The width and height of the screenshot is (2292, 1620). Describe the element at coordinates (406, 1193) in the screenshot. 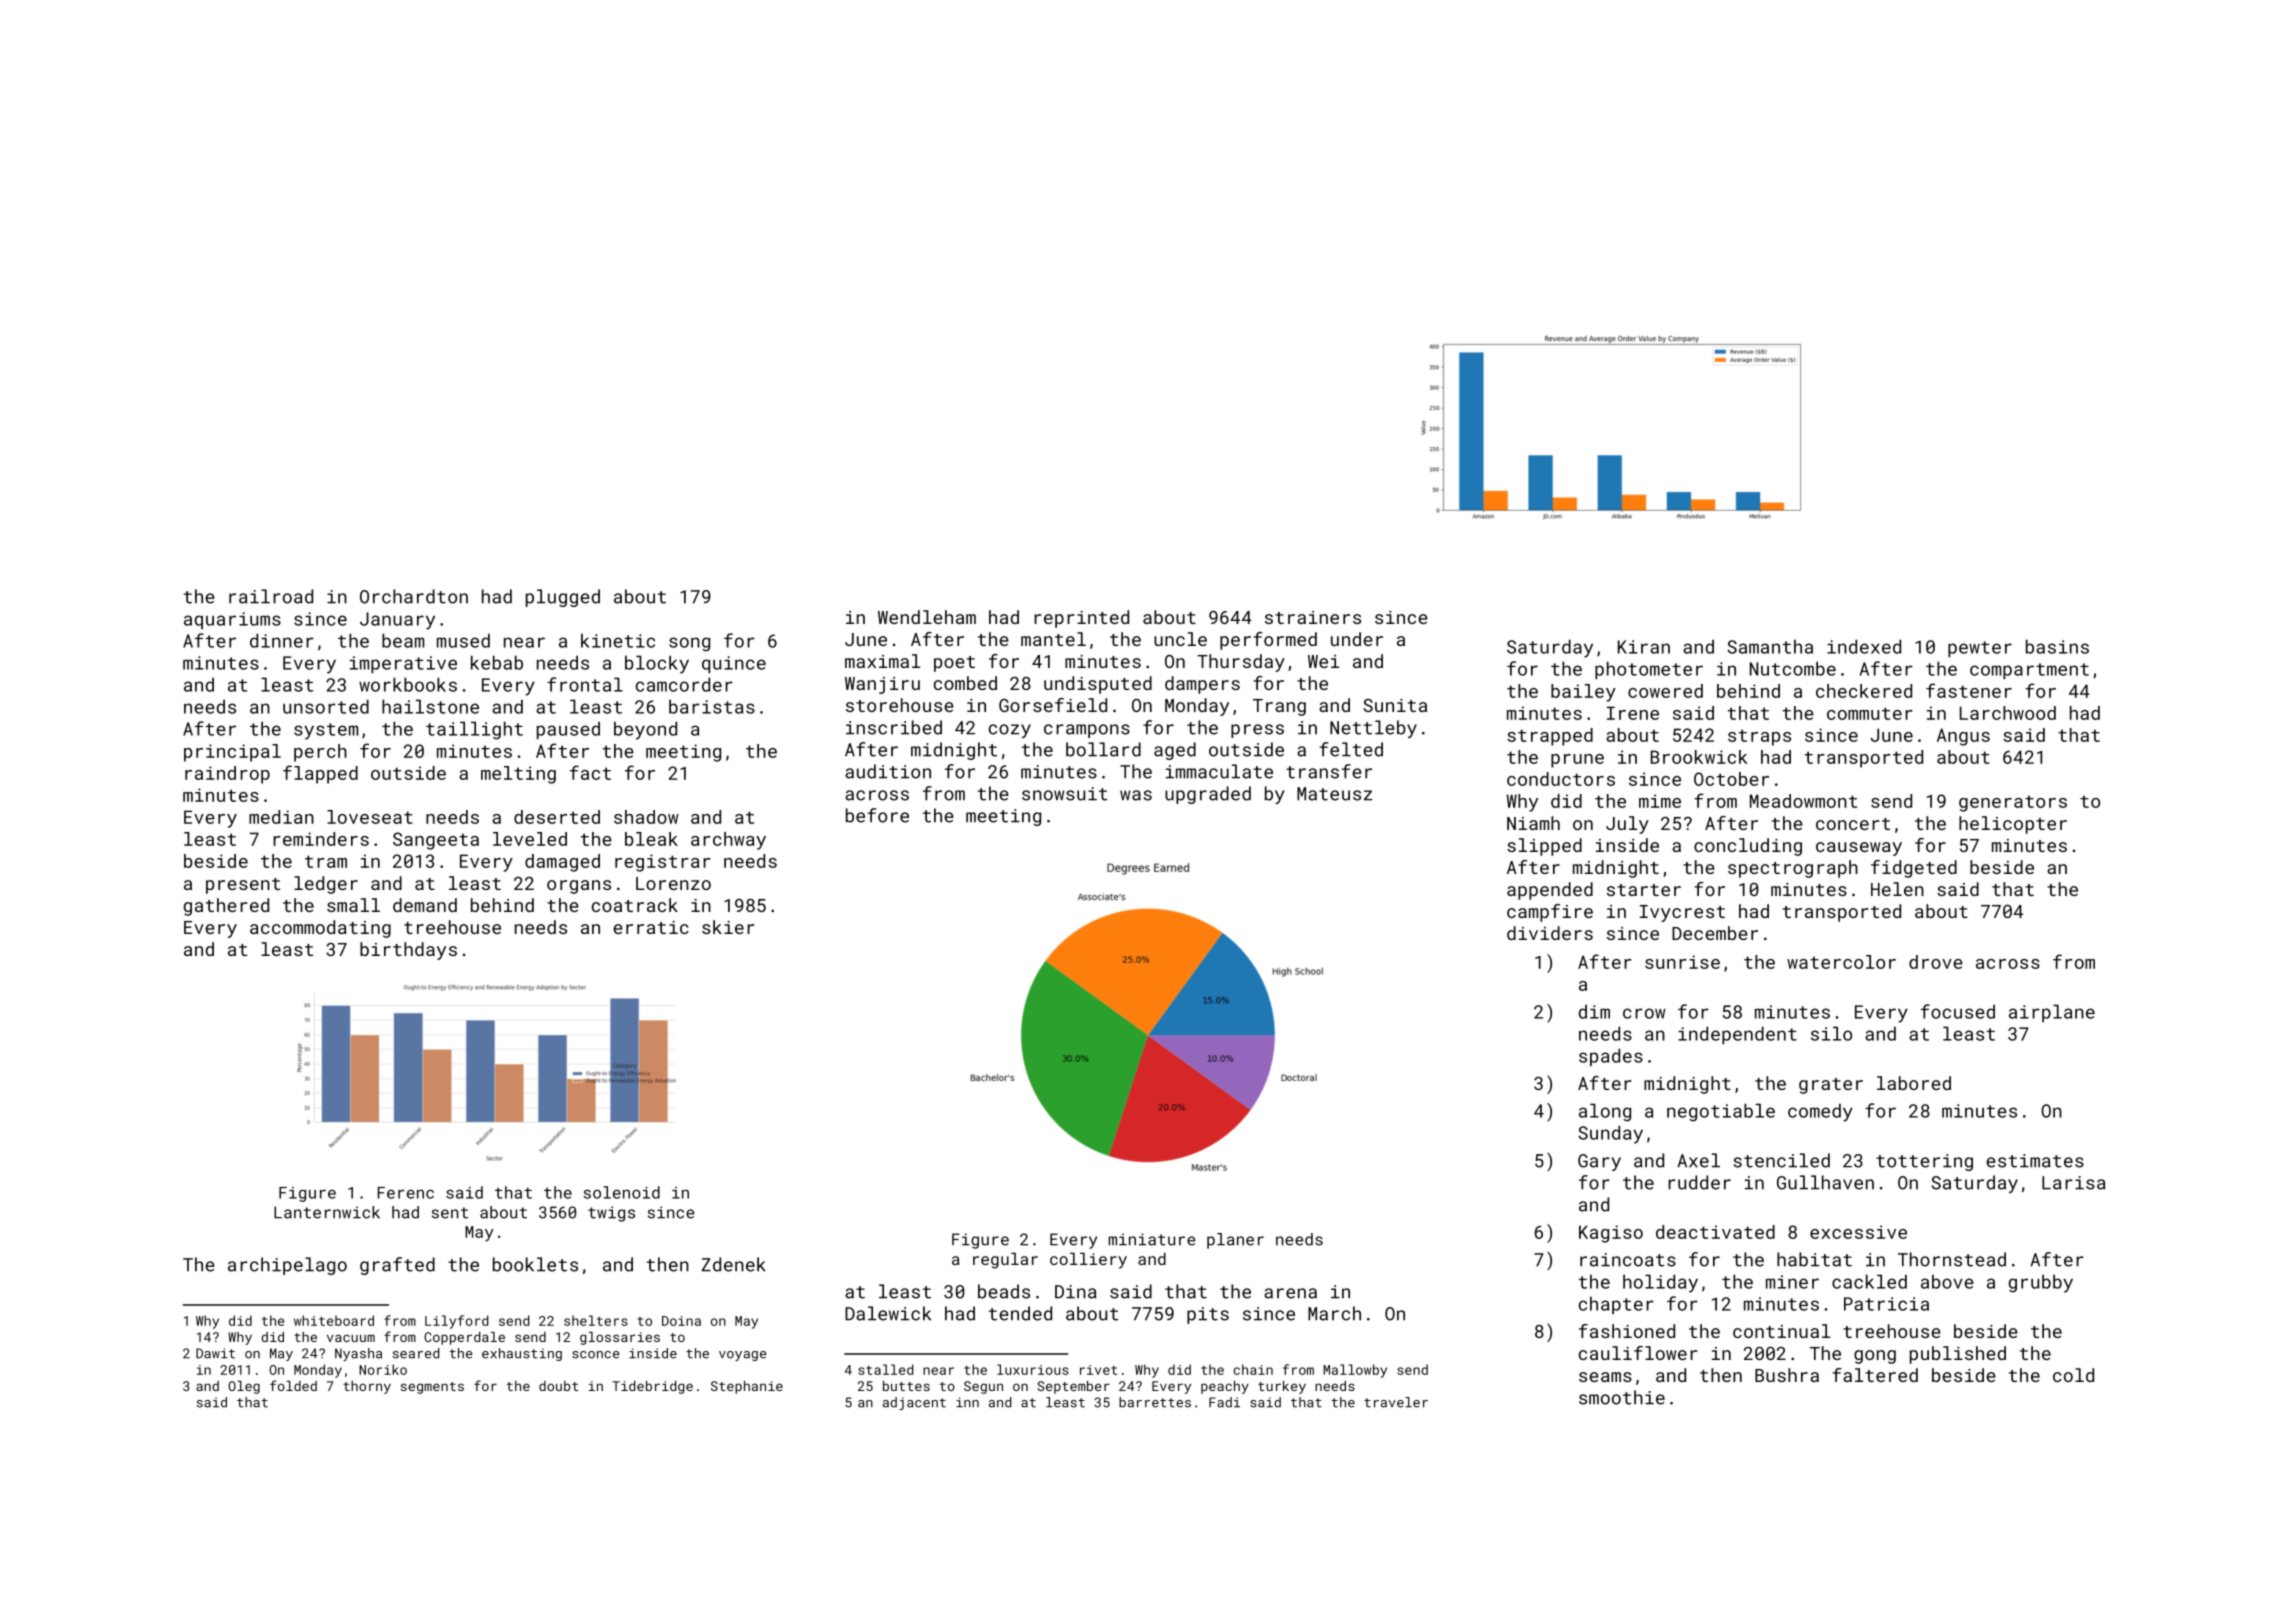

I see `Ferenc` at that location.
